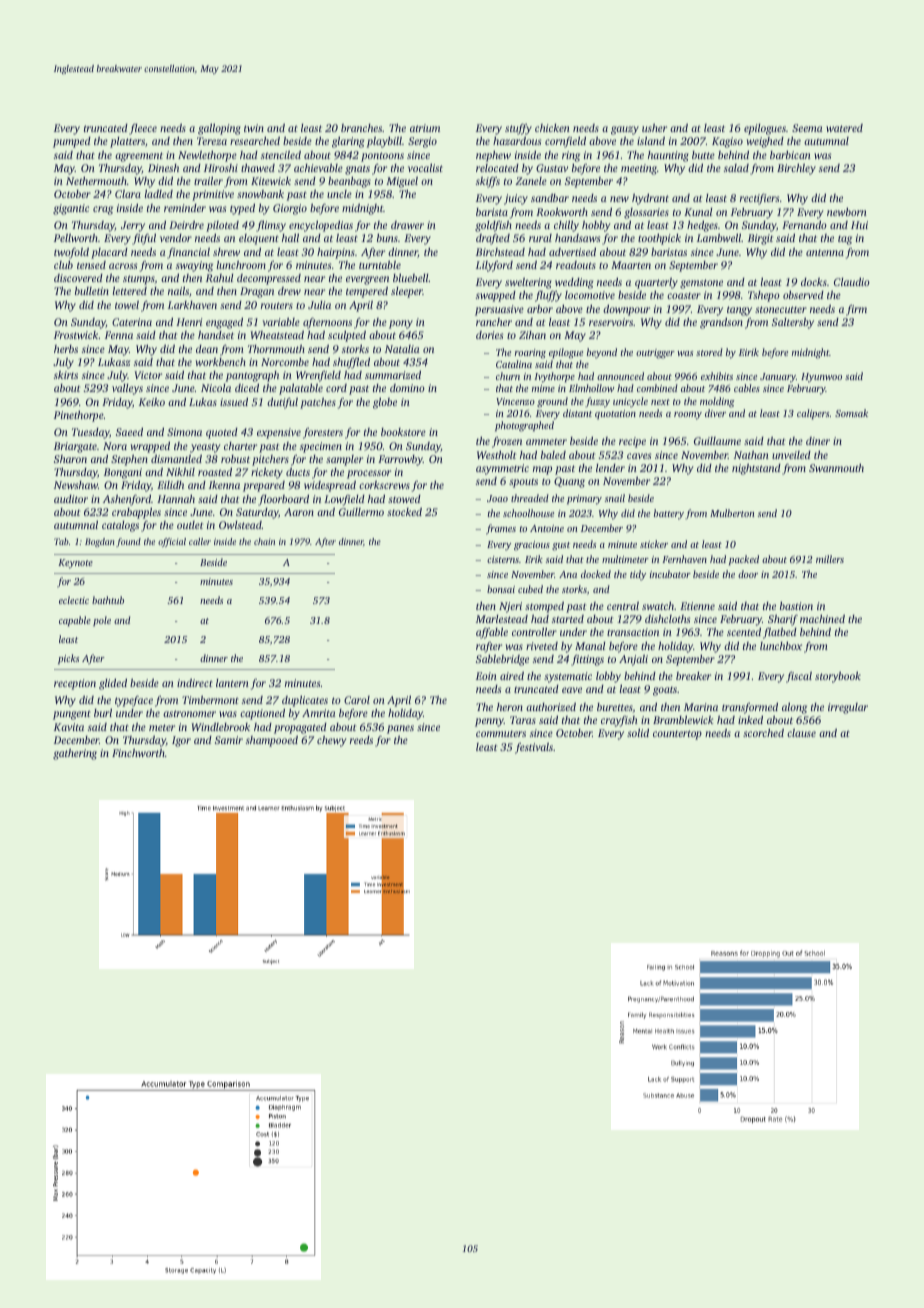 This document has width=924, height=1308. What do you see at coordinates (587, 660) in the document?
I see `fittings` at bounding box center [587, 660].
